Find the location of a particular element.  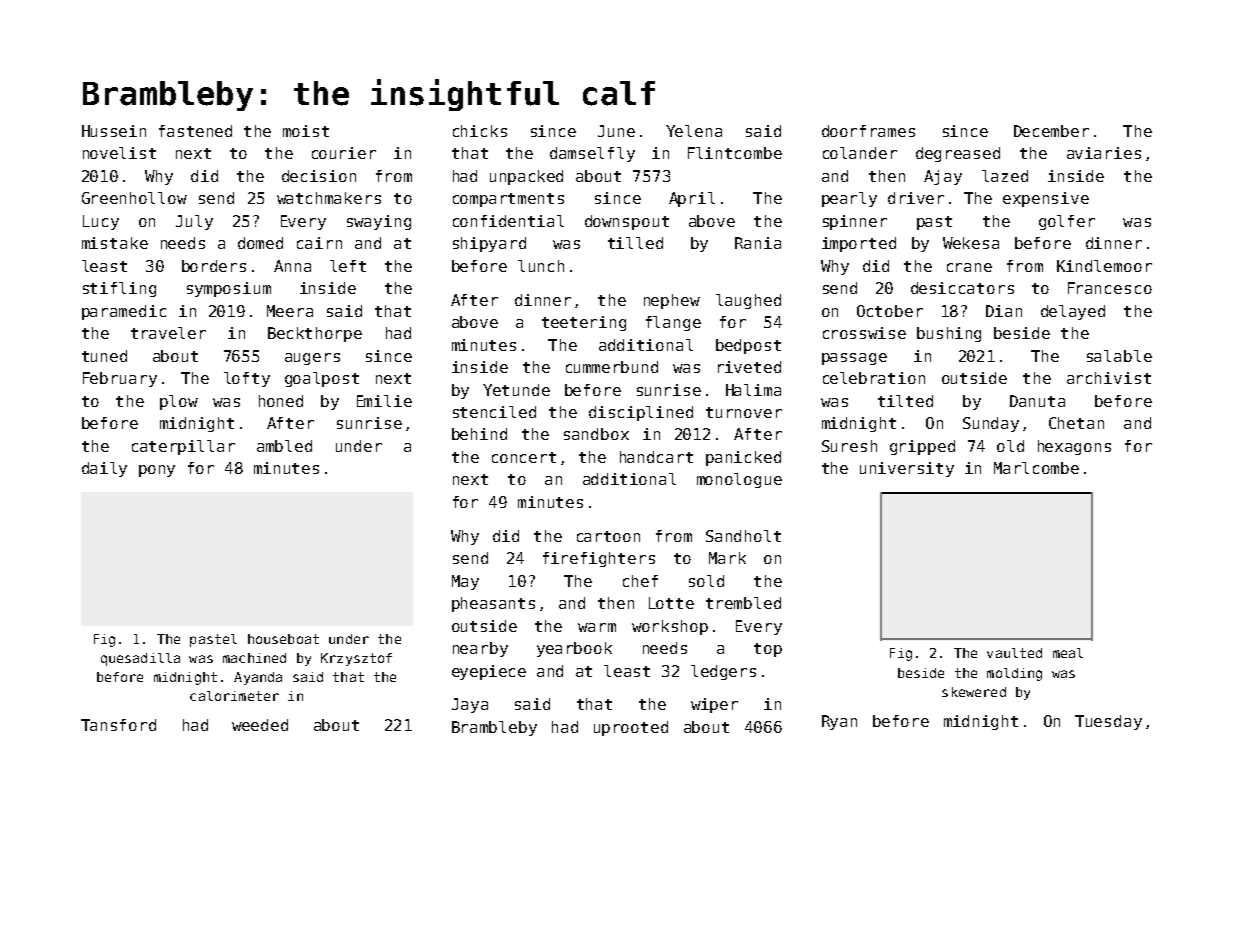

handcart is located at coordinates (656, 457).
